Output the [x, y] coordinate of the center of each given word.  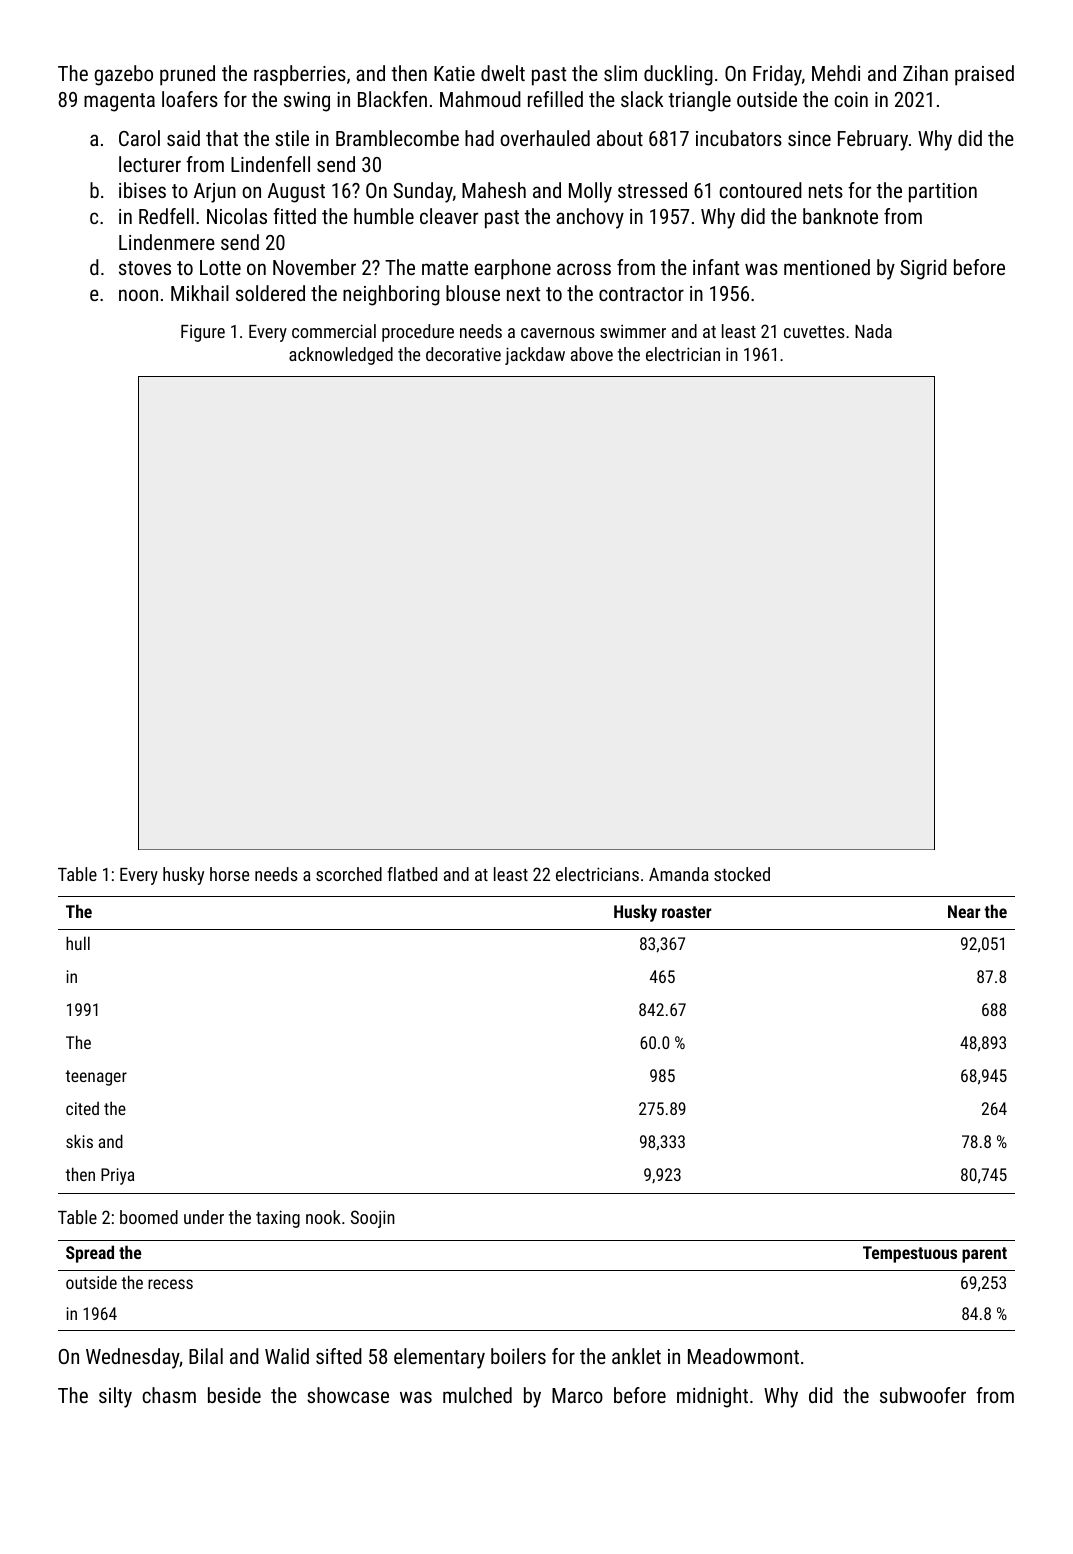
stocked [742, 874]
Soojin [373, 1219]
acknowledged [341, 356]
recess [170, 1284]
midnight [712, 1397]
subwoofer [923, 1395]
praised [984, 75]
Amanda [679, 874]
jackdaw [535, 356]
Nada [873, 331]
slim [620, 73]
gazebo [123, 75]
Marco [577, 1395]
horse [229, 874]
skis [79, 1141]
